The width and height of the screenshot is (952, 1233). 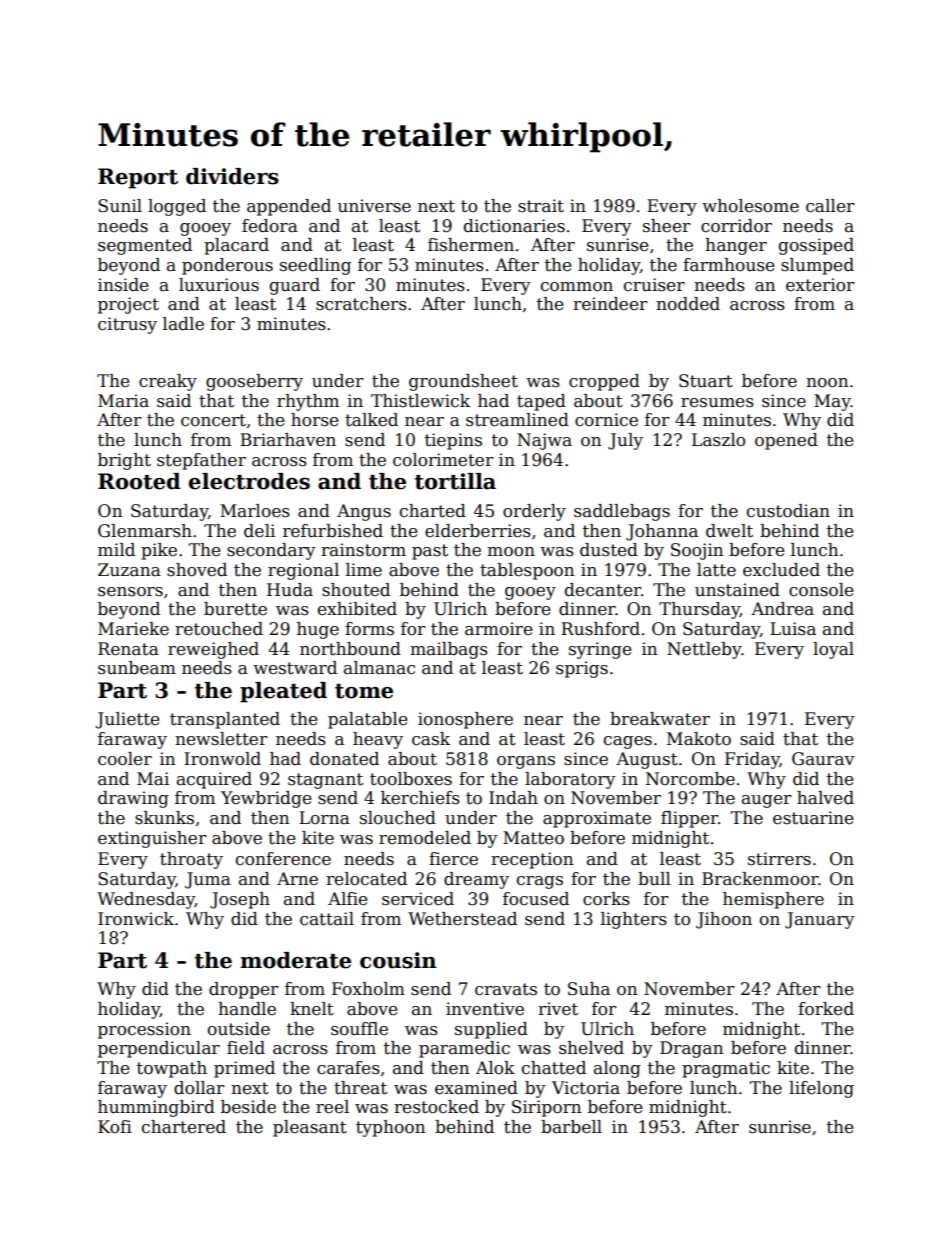 I want to click on dividers, so click(x=232, y=176).
